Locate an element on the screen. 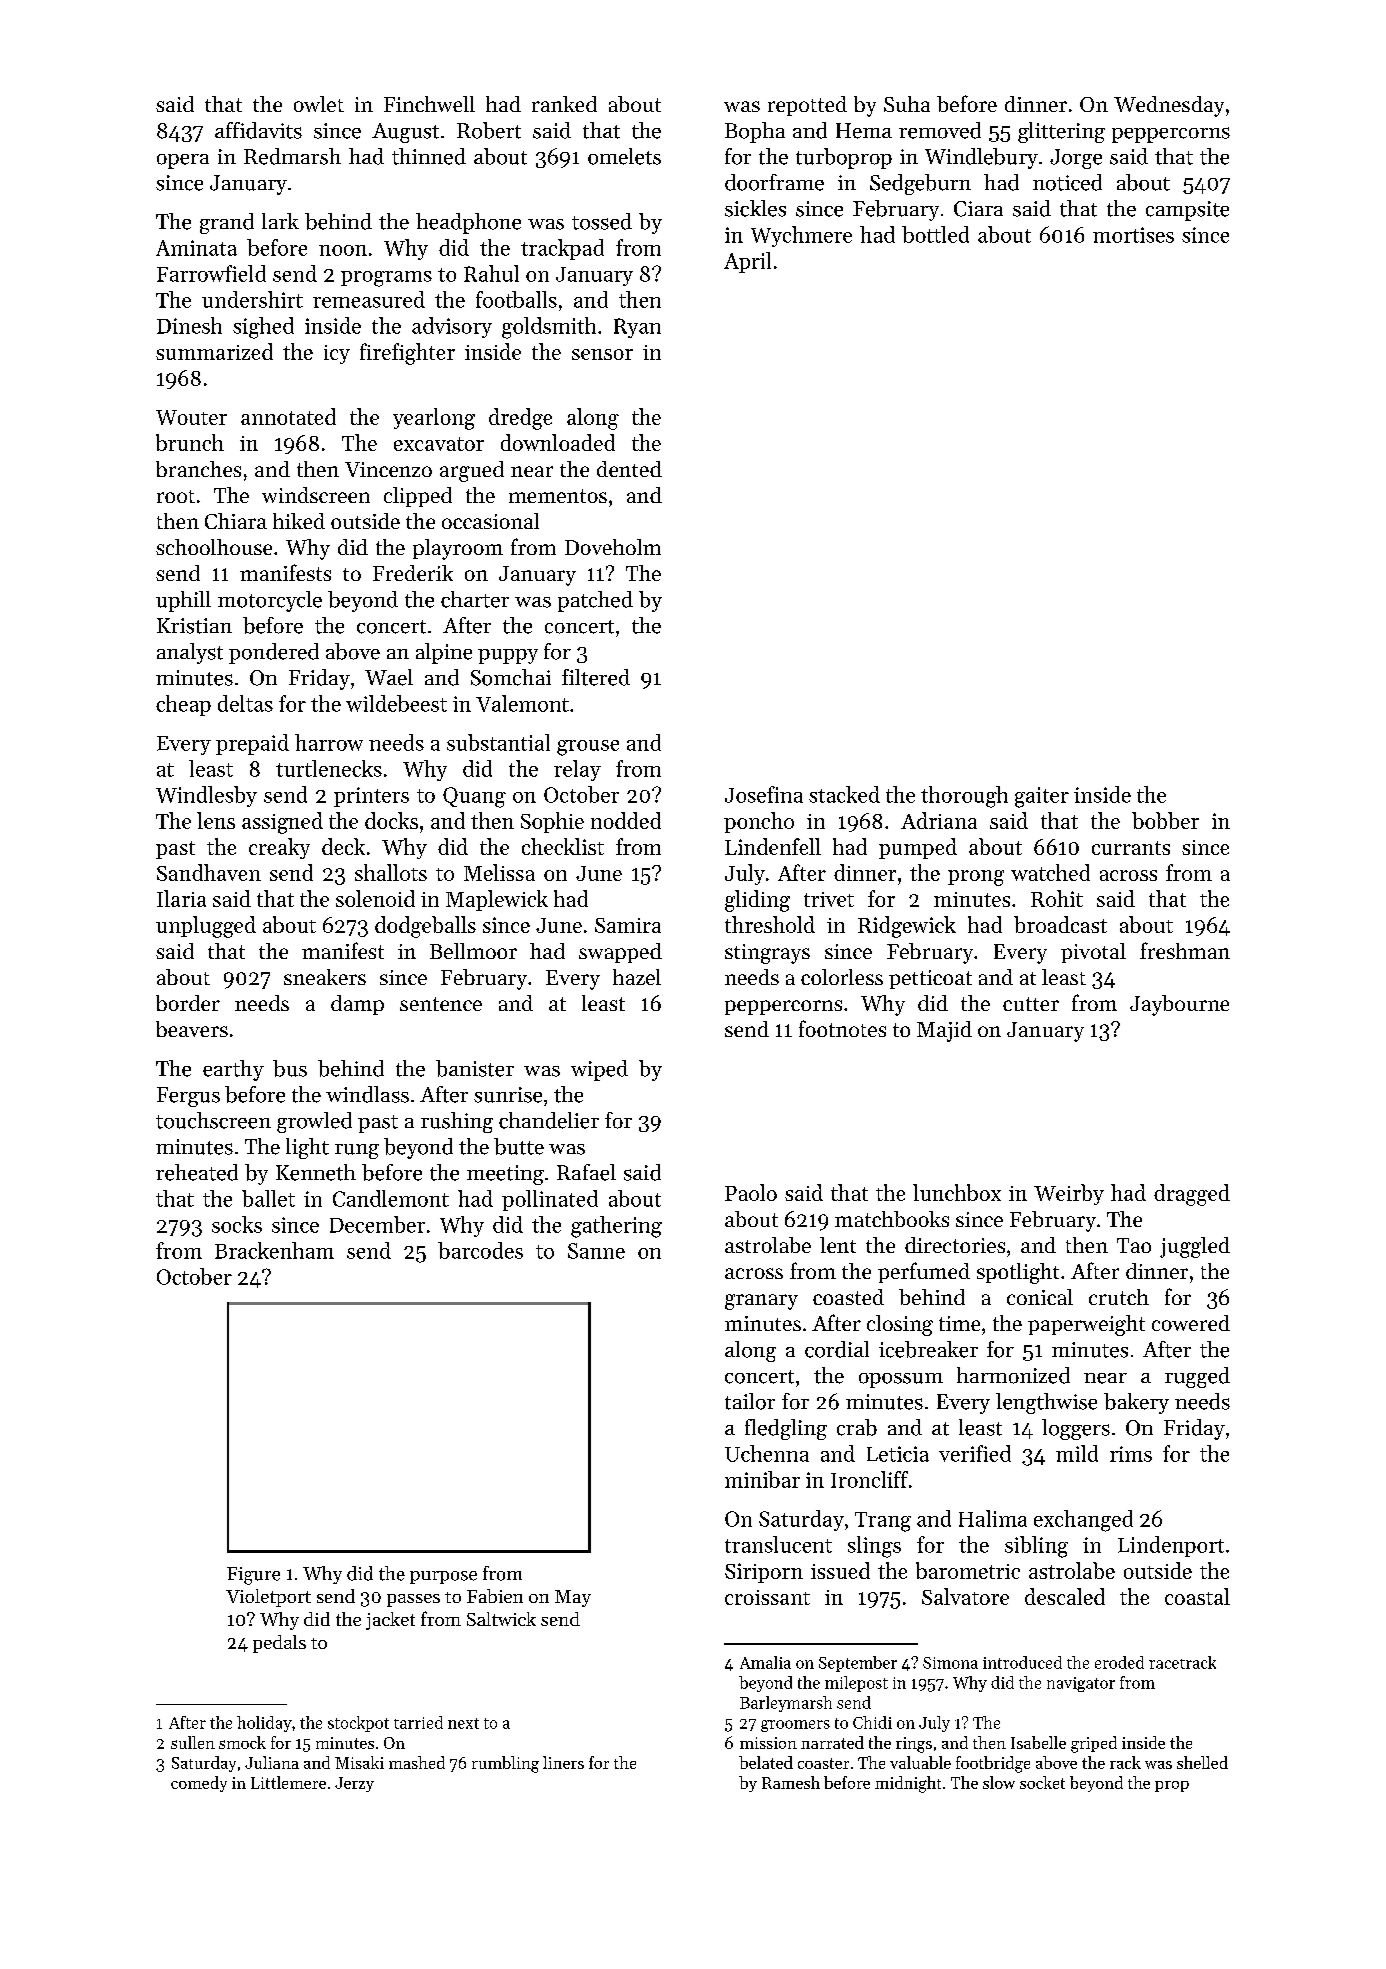  checklist is located at coordinates (563, 846).
